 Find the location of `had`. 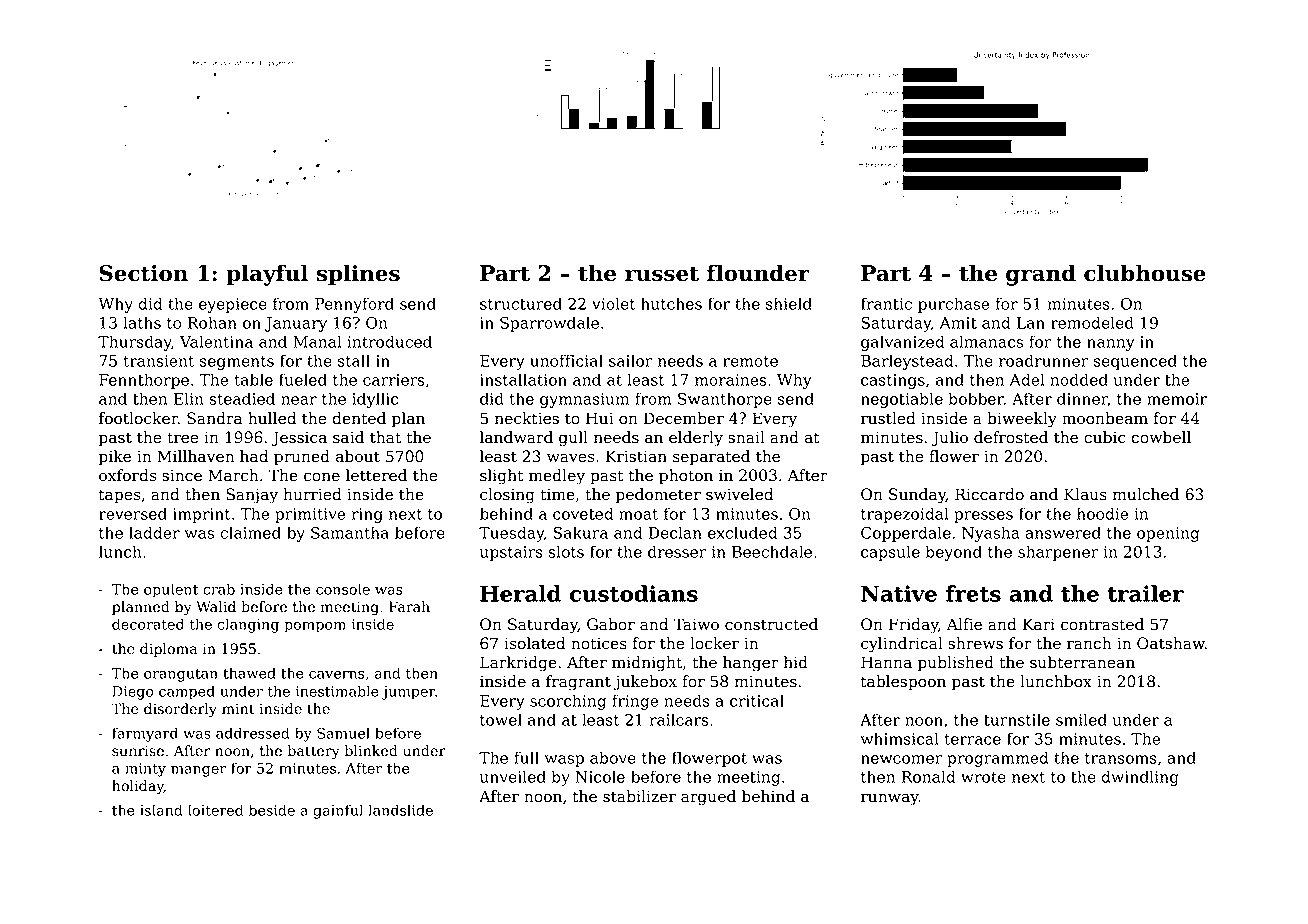

had is located at coordinates (254, 456).
